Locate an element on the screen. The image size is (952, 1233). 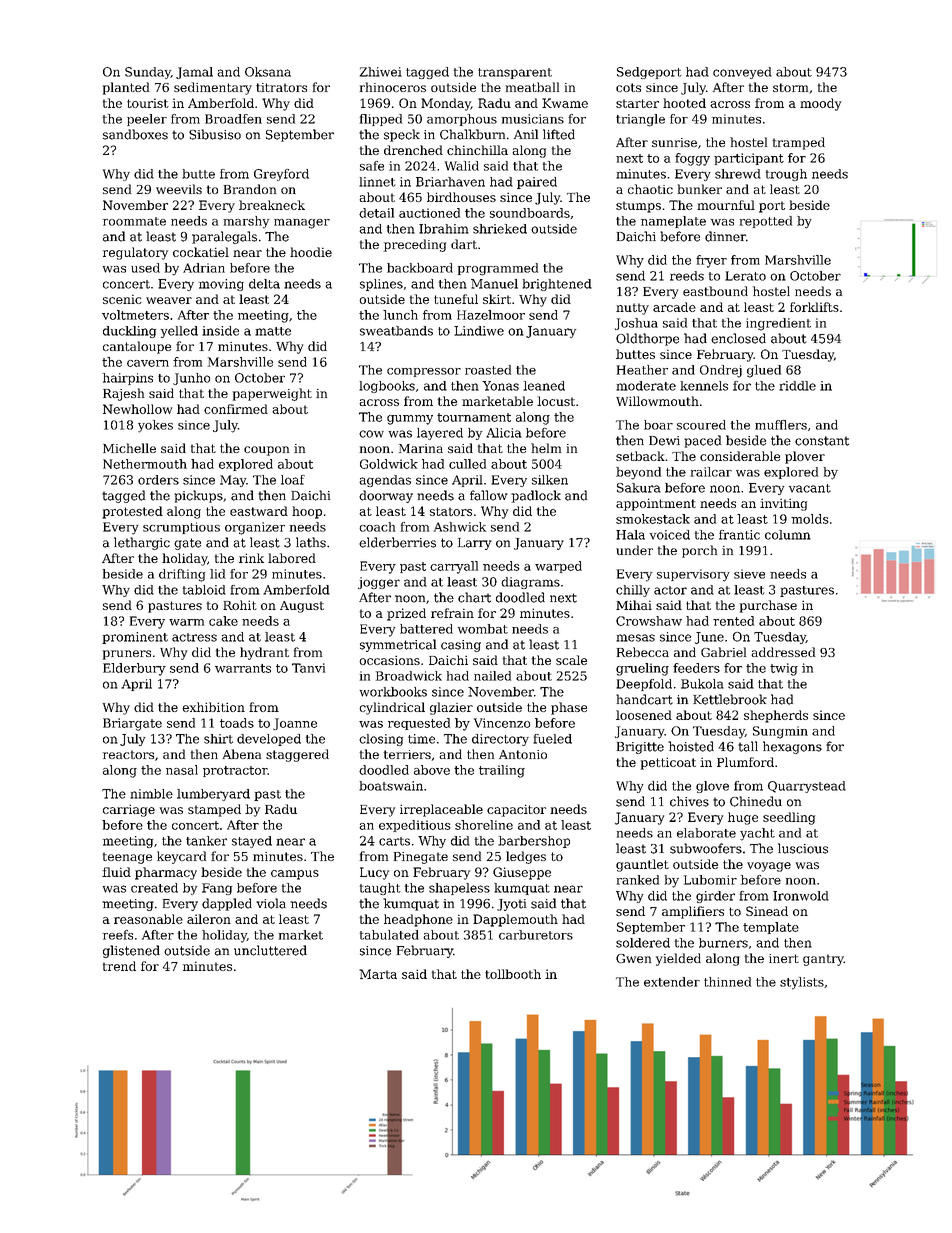
coupon is located at coordinates (266, 451).
